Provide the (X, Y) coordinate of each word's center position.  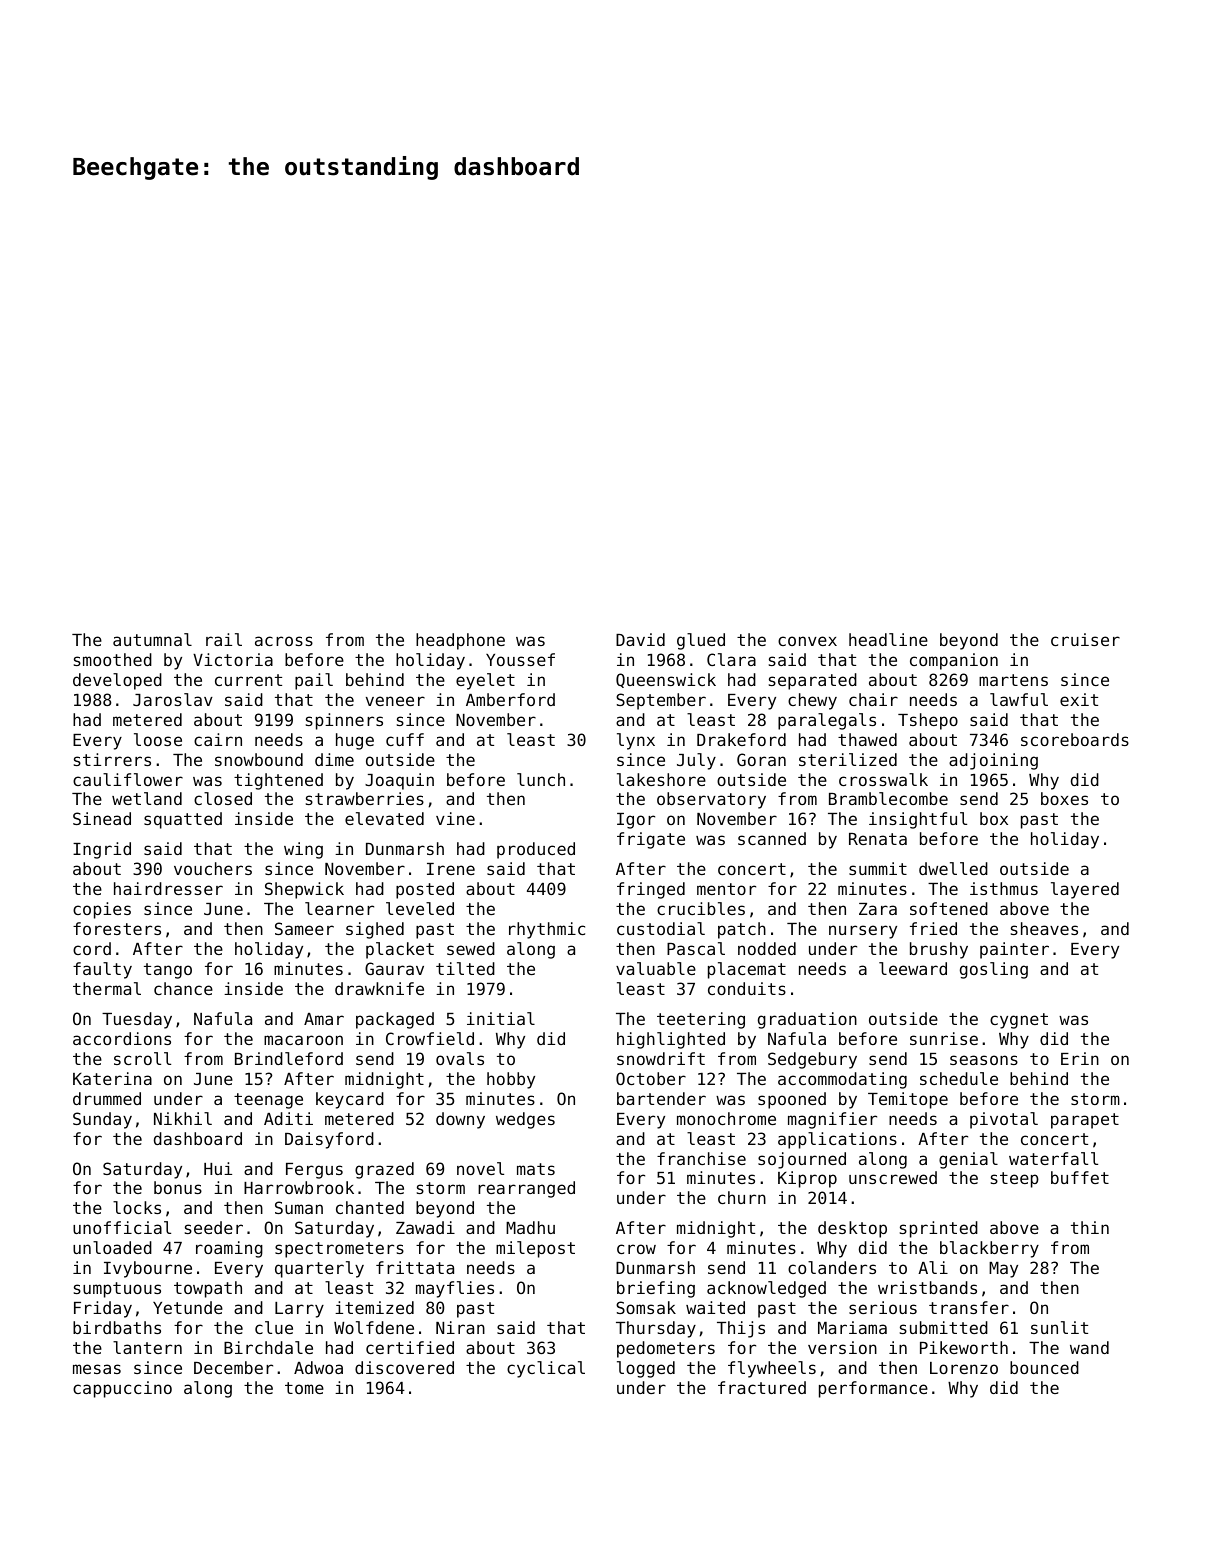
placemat (747, 970)
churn (742, 1197)
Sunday (102, 1120)
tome (304, 1388)
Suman (299, 1207)
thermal (107, 988)
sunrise (944, 1038)
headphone (460, 641)
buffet (1080, 1177)
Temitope (908, 1100)
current (248, 680)
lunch (541, 779)
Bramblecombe (888, 798)
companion (954, 661)
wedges (525, 1120)
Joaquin (399, 781)
